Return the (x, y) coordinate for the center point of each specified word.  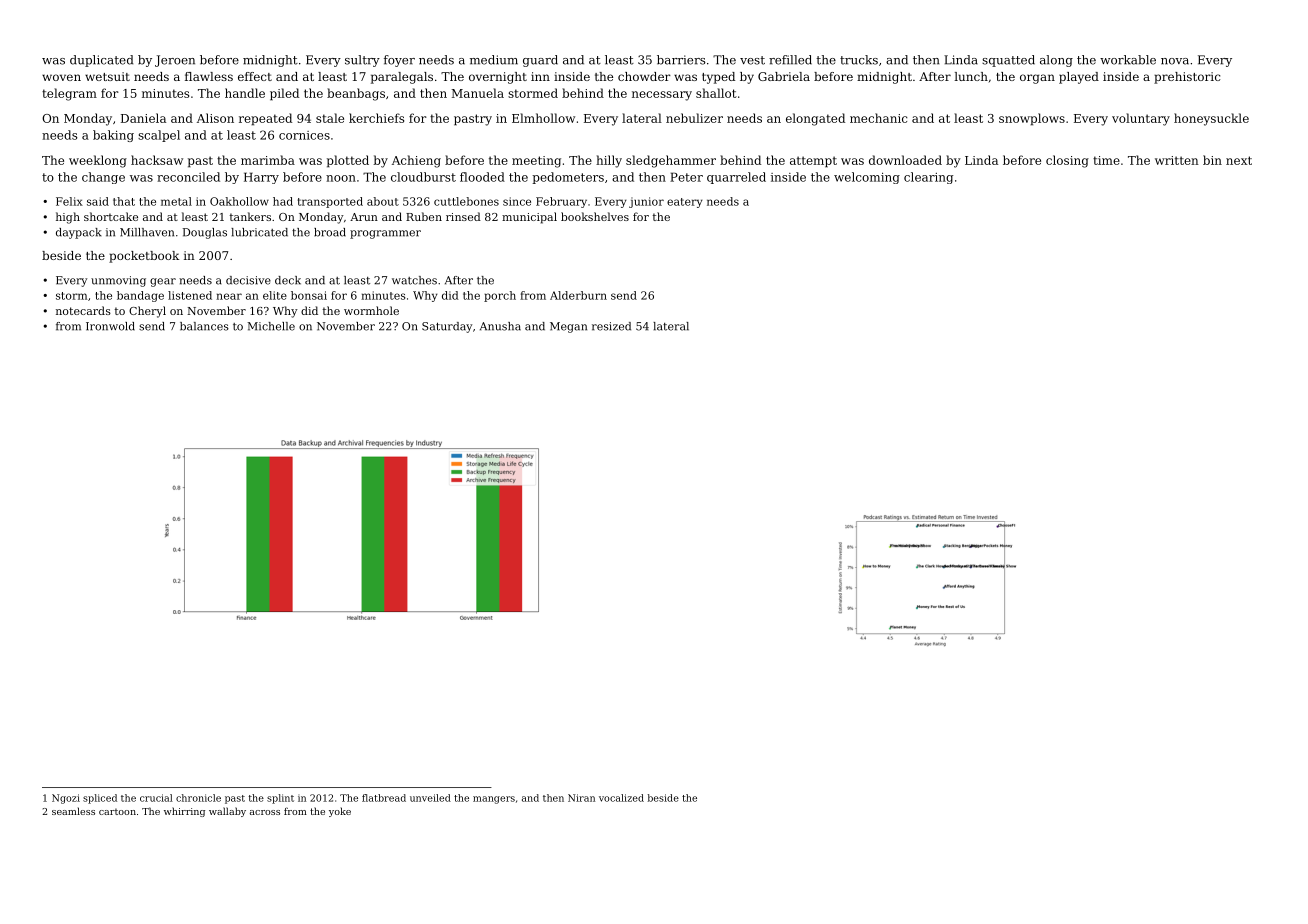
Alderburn (578, 295)
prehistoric (1187, 78)
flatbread (384, 798)
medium (494, 60)
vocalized (621, 798)
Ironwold (110, 326)
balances (204, 326)
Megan (568, 327)
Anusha (500, 326)
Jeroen (175, 61)
